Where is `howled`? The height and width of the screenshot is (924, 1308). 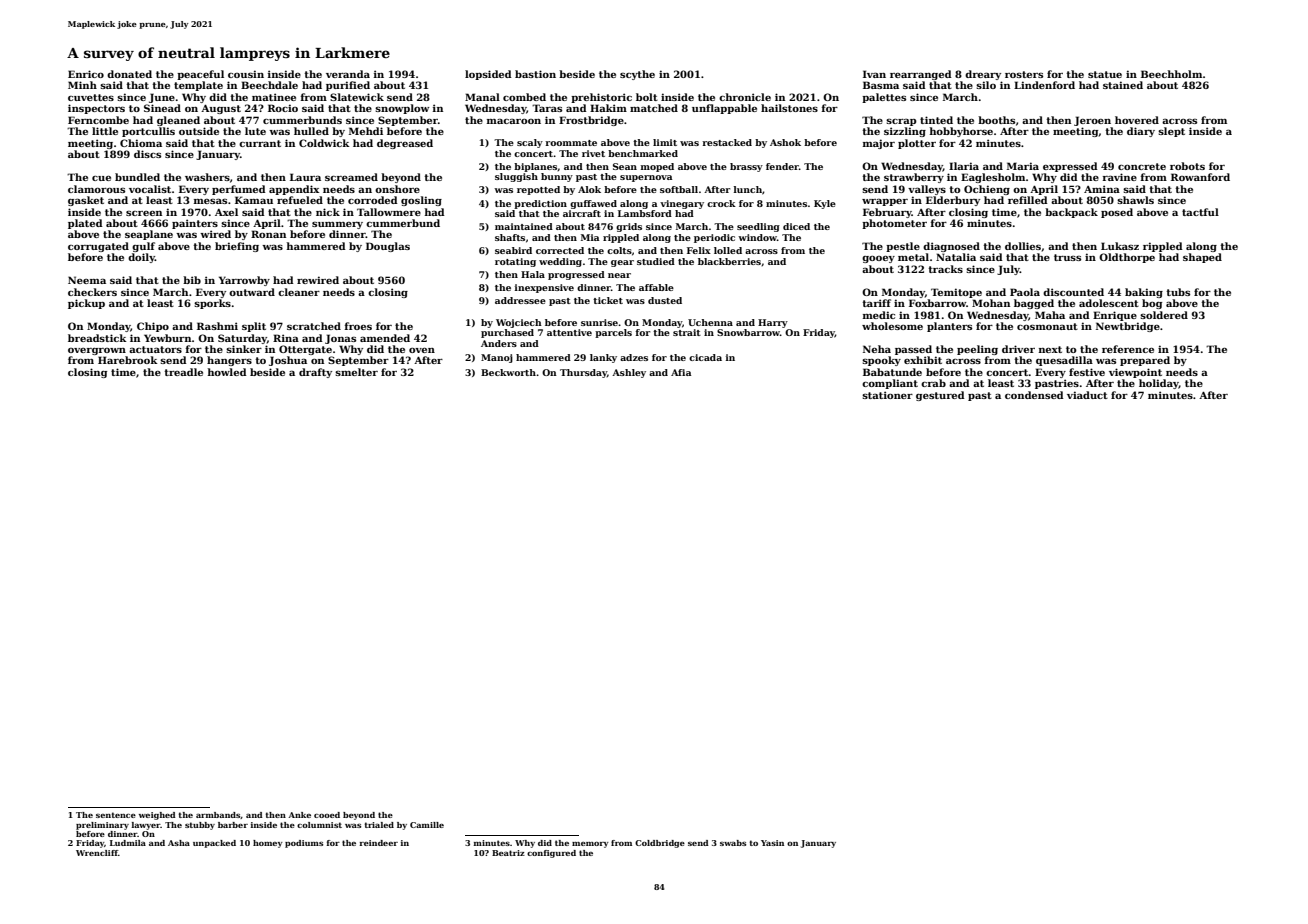
howled is located at coordinates (227, 372).
